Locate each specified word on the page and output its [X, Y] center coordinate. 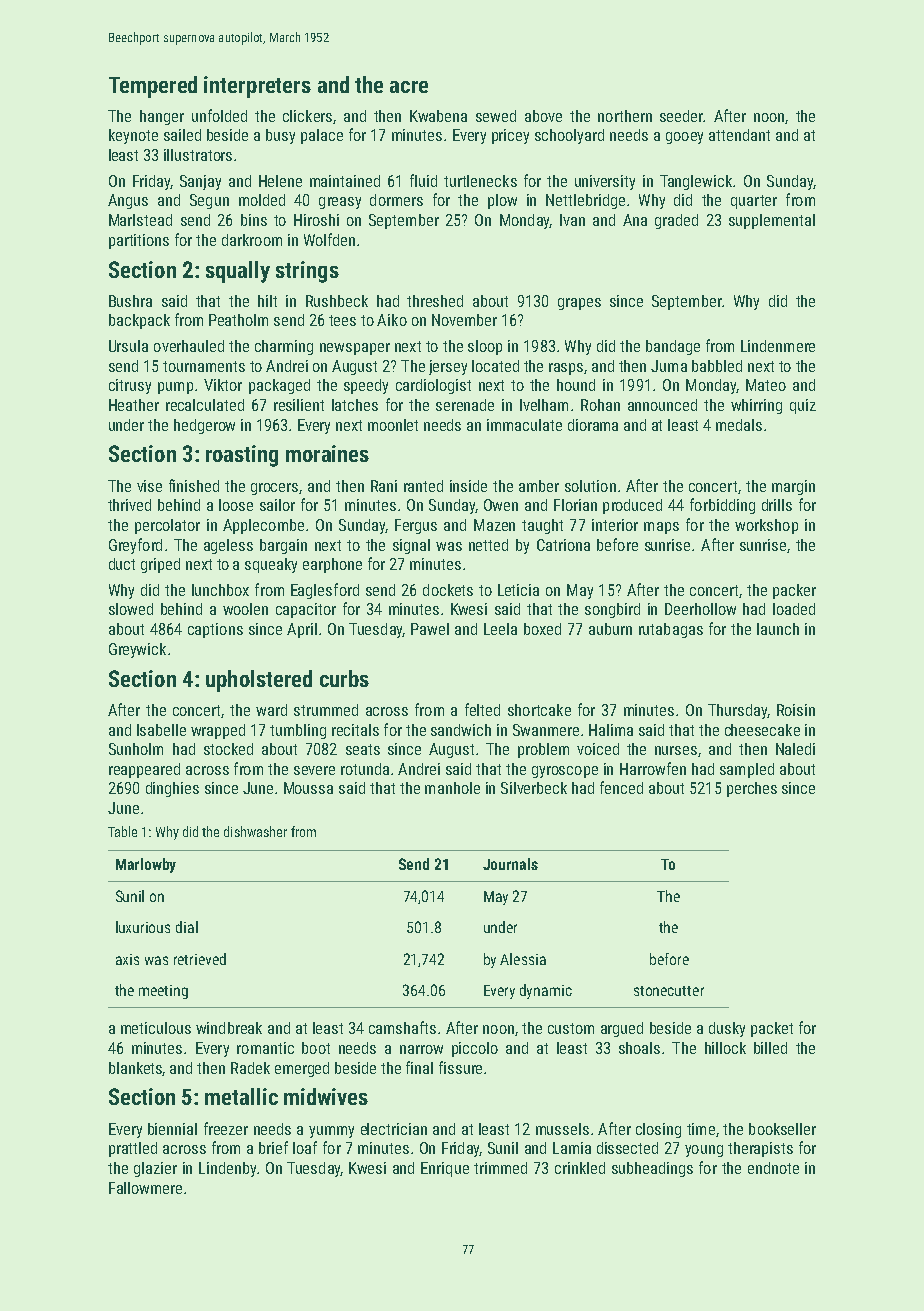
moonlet [393, 425]
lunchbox [220, 590]
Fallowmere [145, 1188]
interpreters [257, 87]
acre [409, 87]
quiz [803, 406]
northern [625, 116]
